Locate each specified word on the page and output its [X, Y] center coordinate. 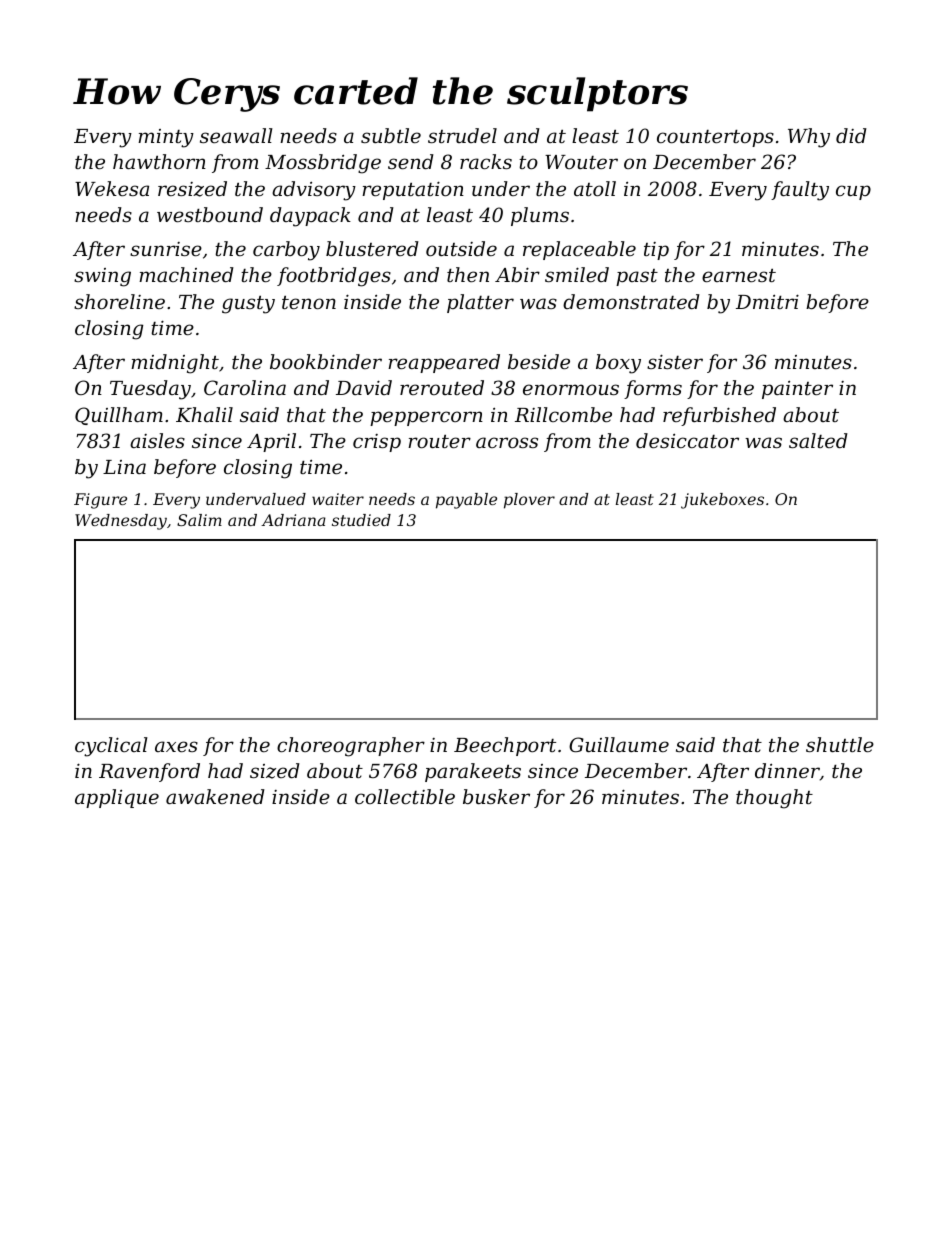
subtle [391, 135]
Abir [517, 274]
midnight [175, 364]
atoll [595, 188]
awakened [215, 796]
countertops [715, 138]
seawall [236, 135]
